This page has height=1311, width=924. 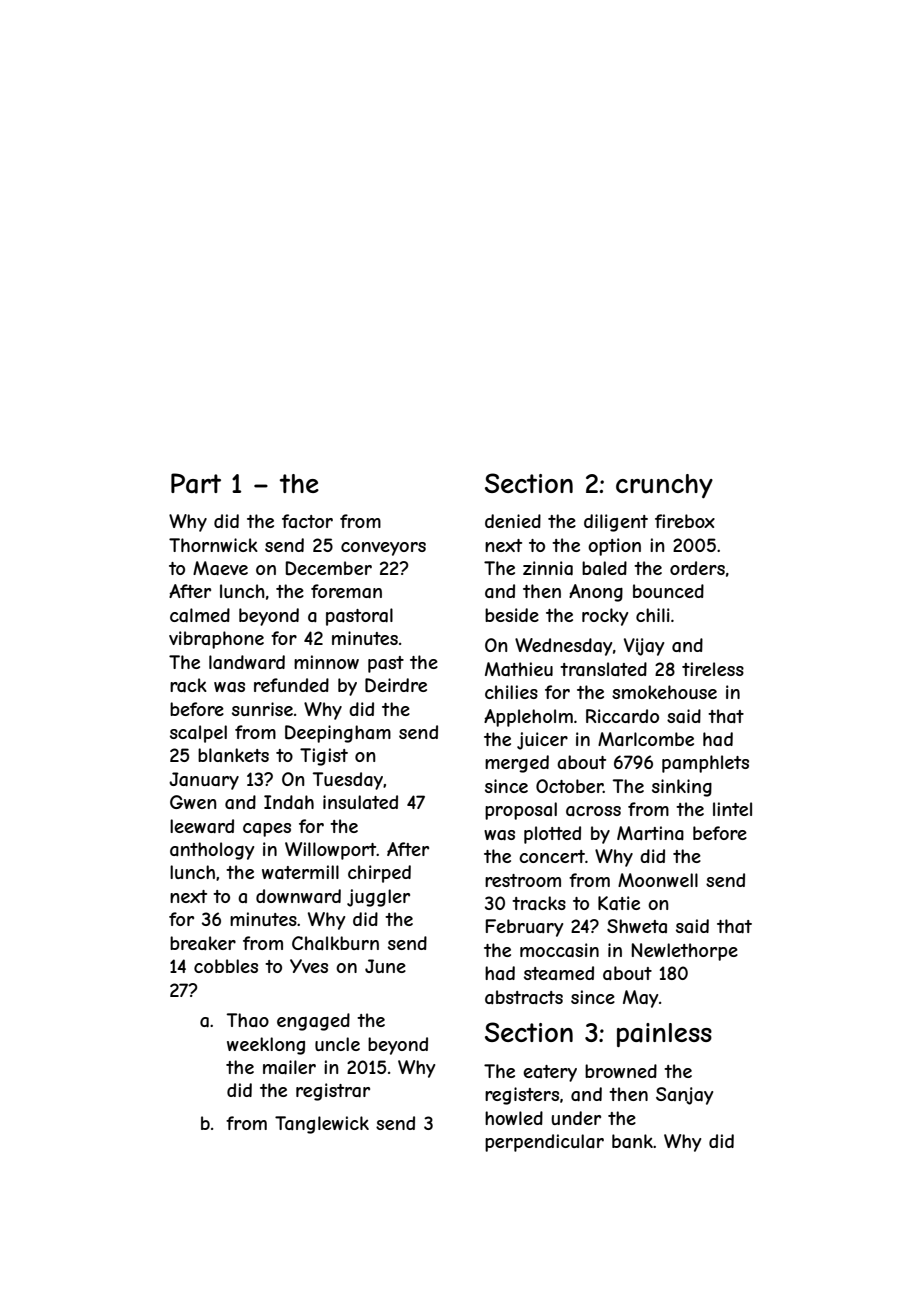 What do you see at coordinates (622, 716) in the page?
I see `Riccardo` at bounding box center [622, 716].
